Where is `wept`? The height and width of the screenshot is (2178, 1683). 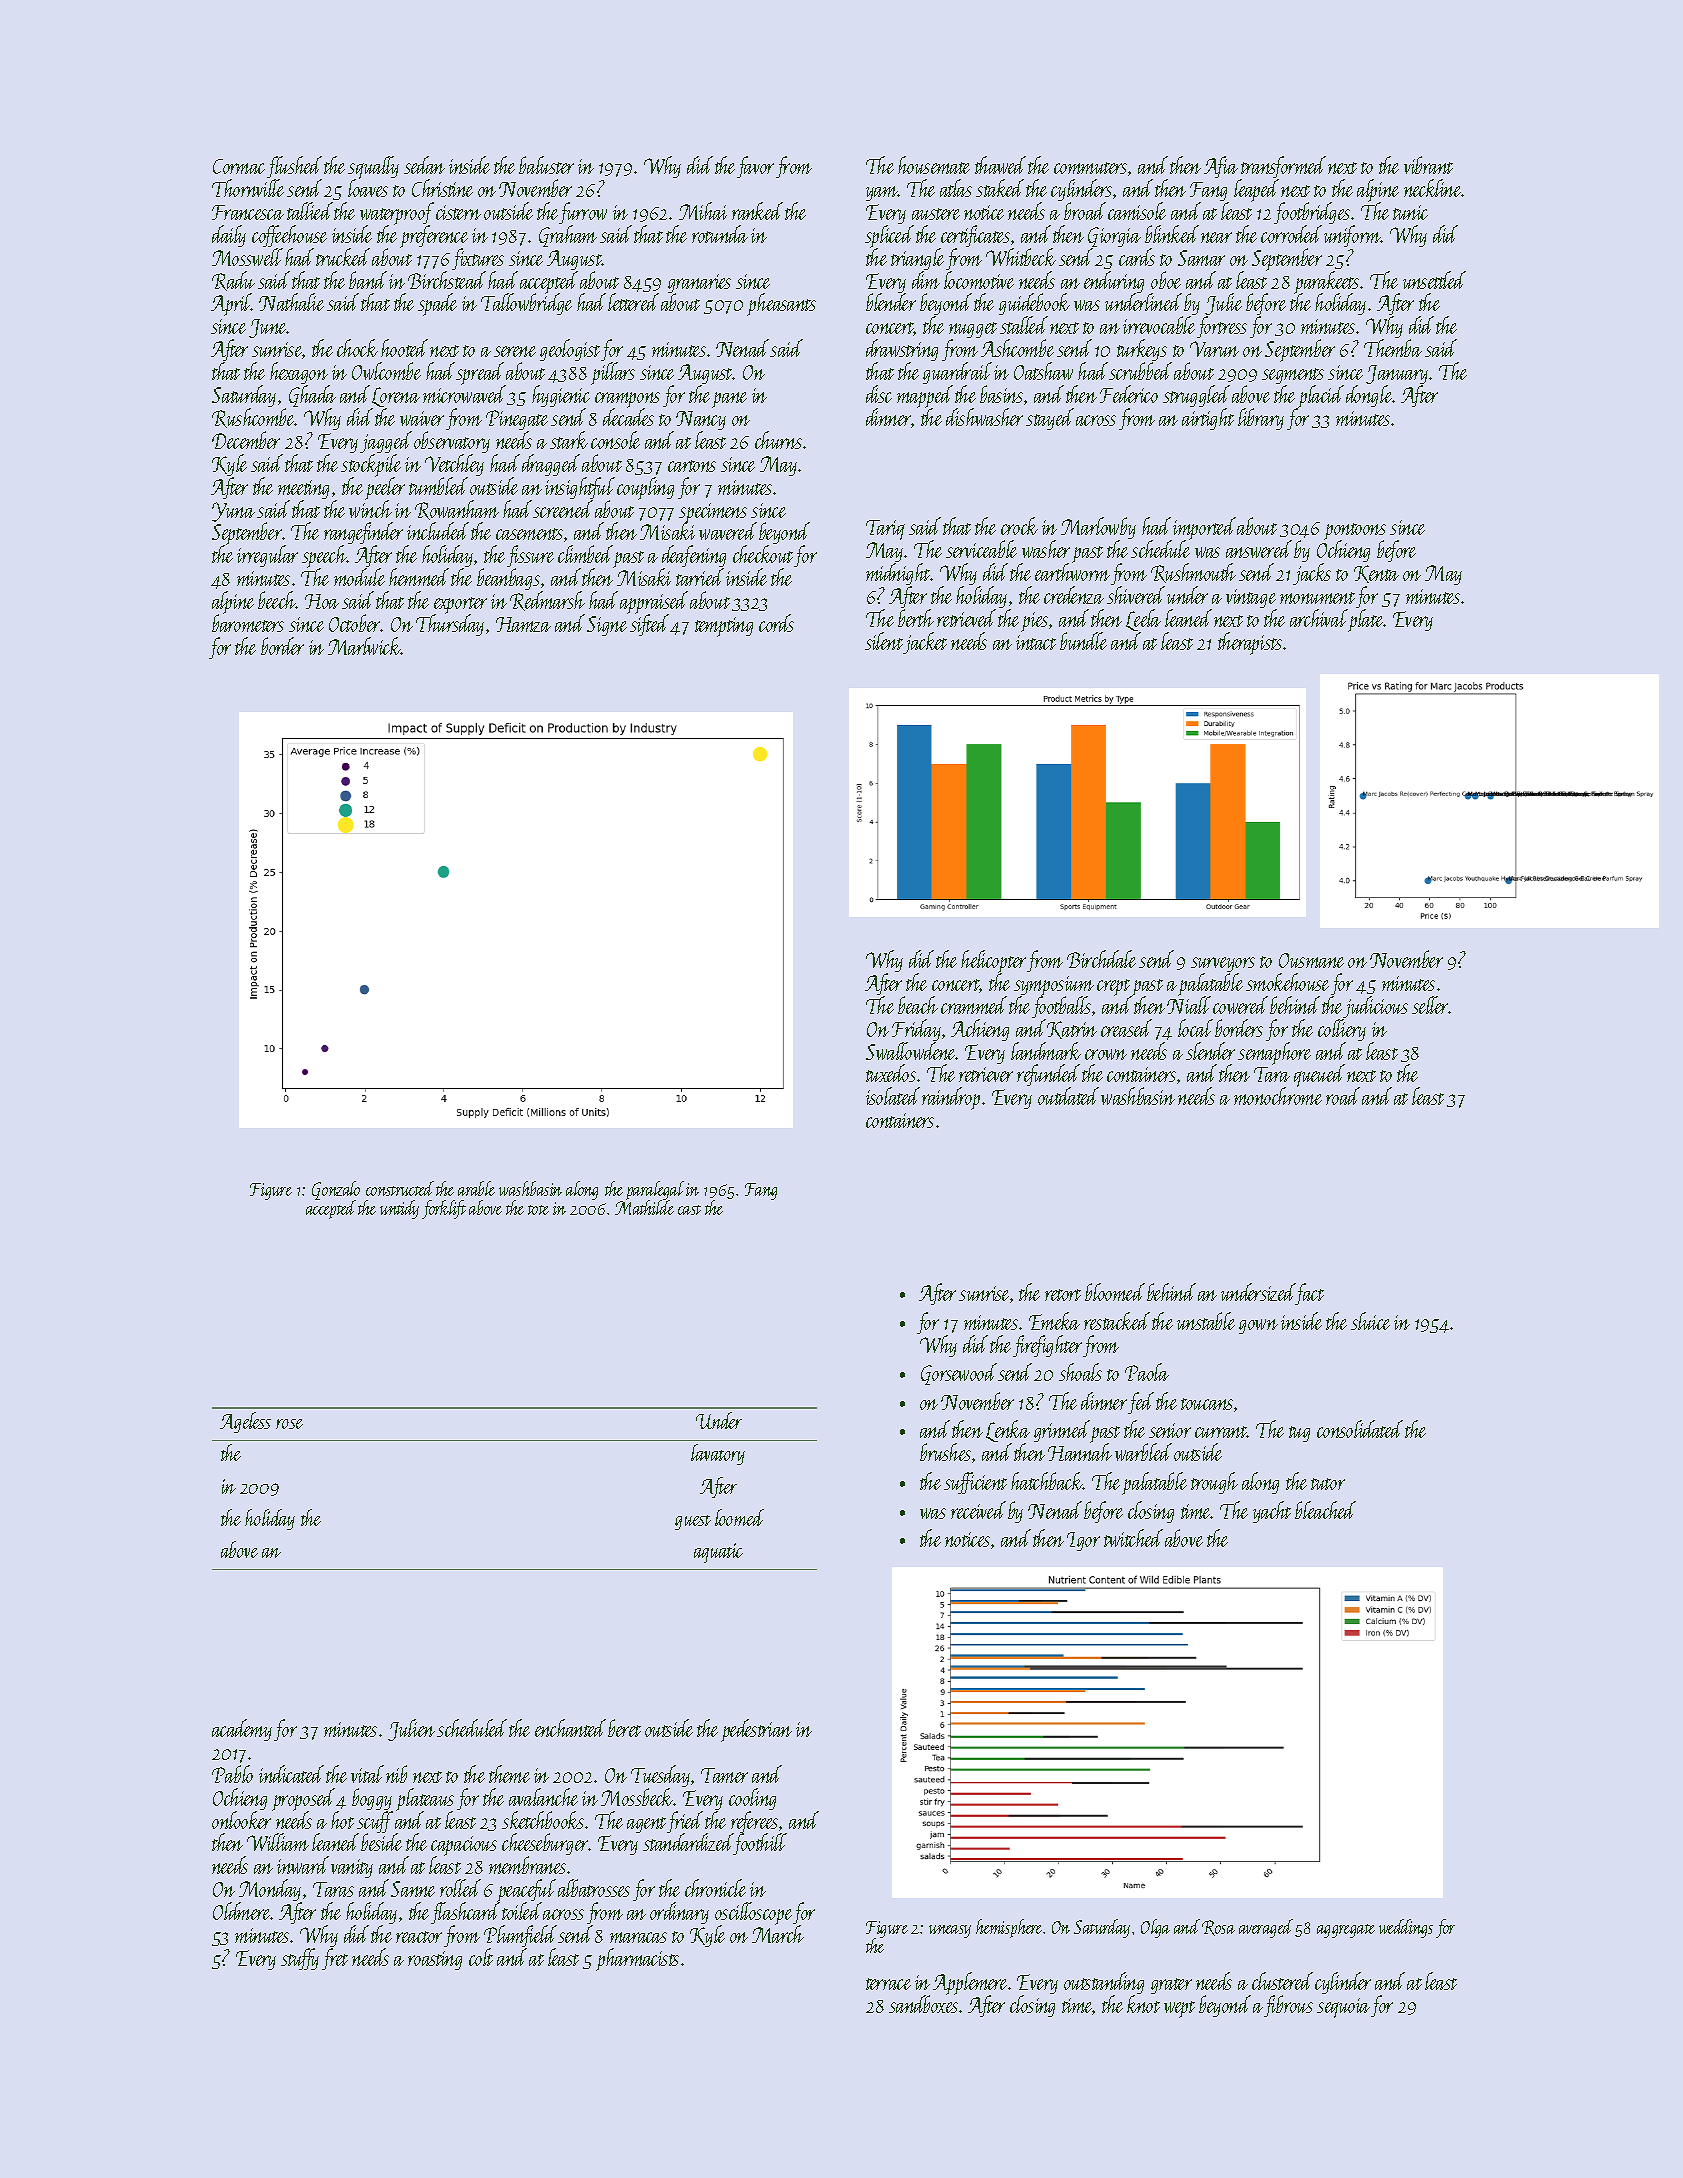
wept is located at coordinates (1179, 2009).
